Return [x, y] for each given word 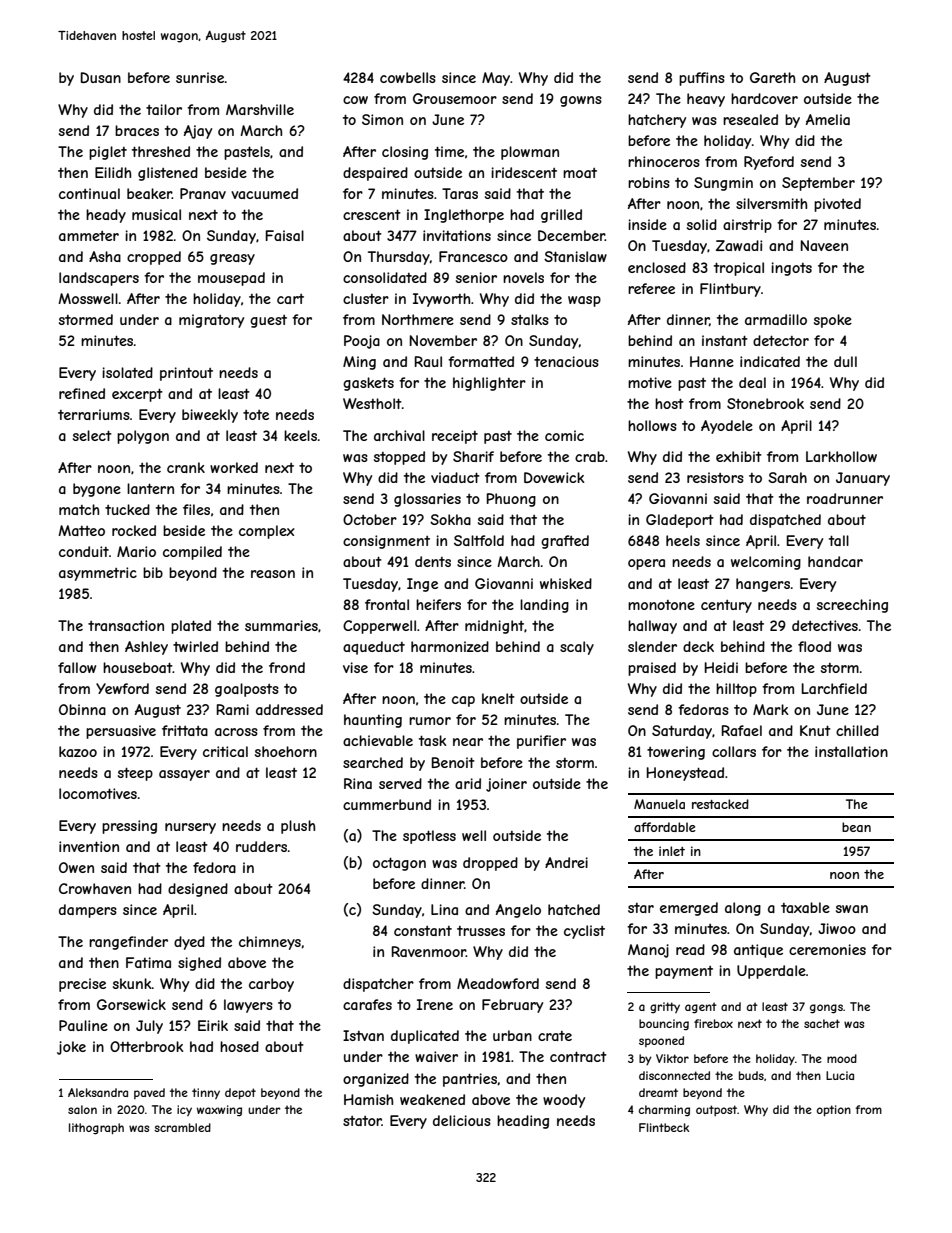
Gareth [772, 77]
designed [198, 890]
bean [856, 827]
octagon [399, 864]
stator [362, 1121]
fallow [77, 667]
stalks [530, 319]
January [863, 479]
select [92, 435]
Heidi [721, 667]
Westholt [372, 403]
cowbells [408, 77]
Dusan [101, 77]
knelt [498, 698]
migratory [211, 321]
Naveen [824, 245]
